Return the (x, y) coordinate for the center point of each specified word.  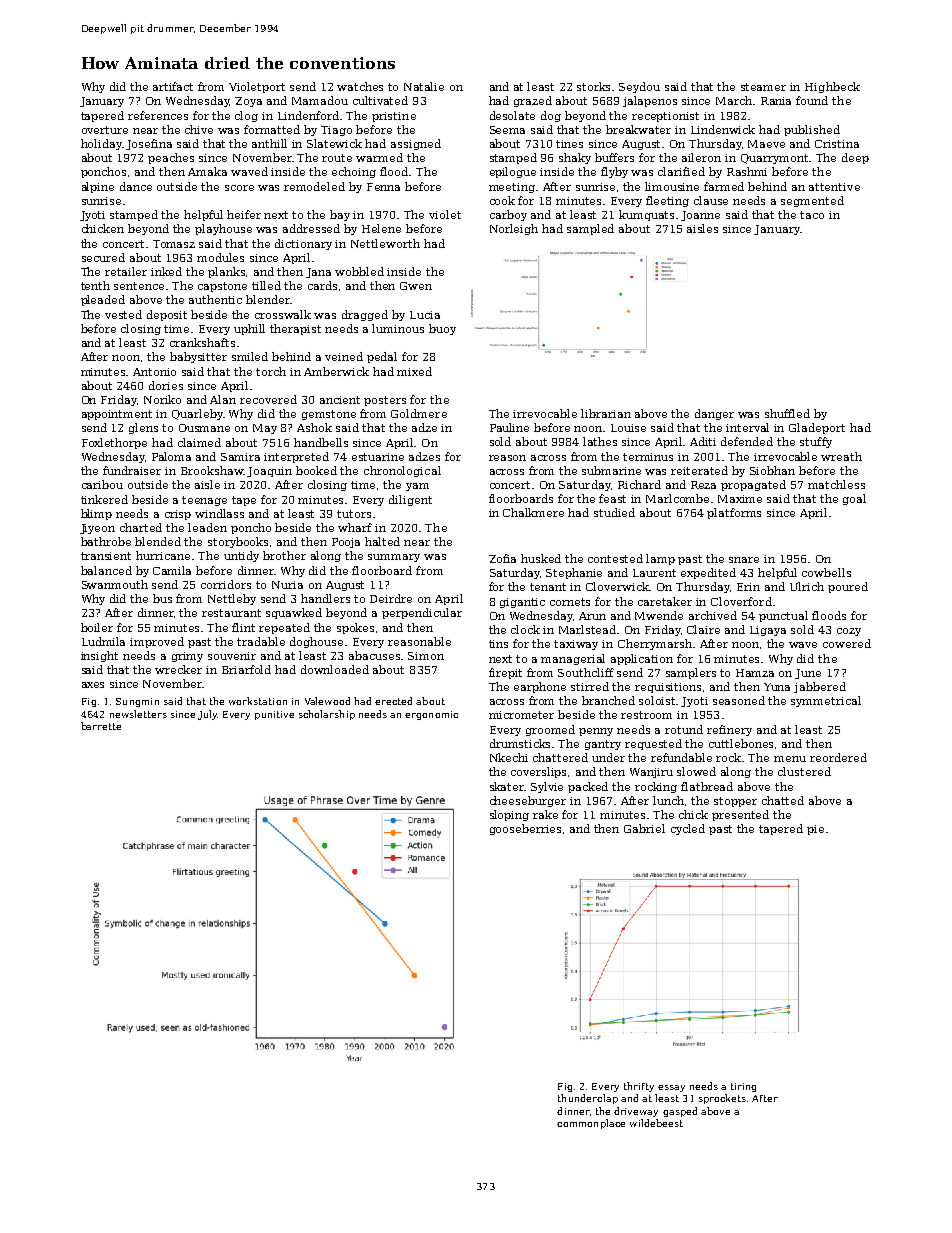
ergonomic (431, 715)
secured (103, 257)
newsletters (138, 714)
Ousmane (204, 428)
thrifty (639, 1087)
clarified (681, 171)
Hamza (755, 673)
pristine (394, 117)
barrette (101, 726)
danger (714, 414)
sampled (590, 229)
